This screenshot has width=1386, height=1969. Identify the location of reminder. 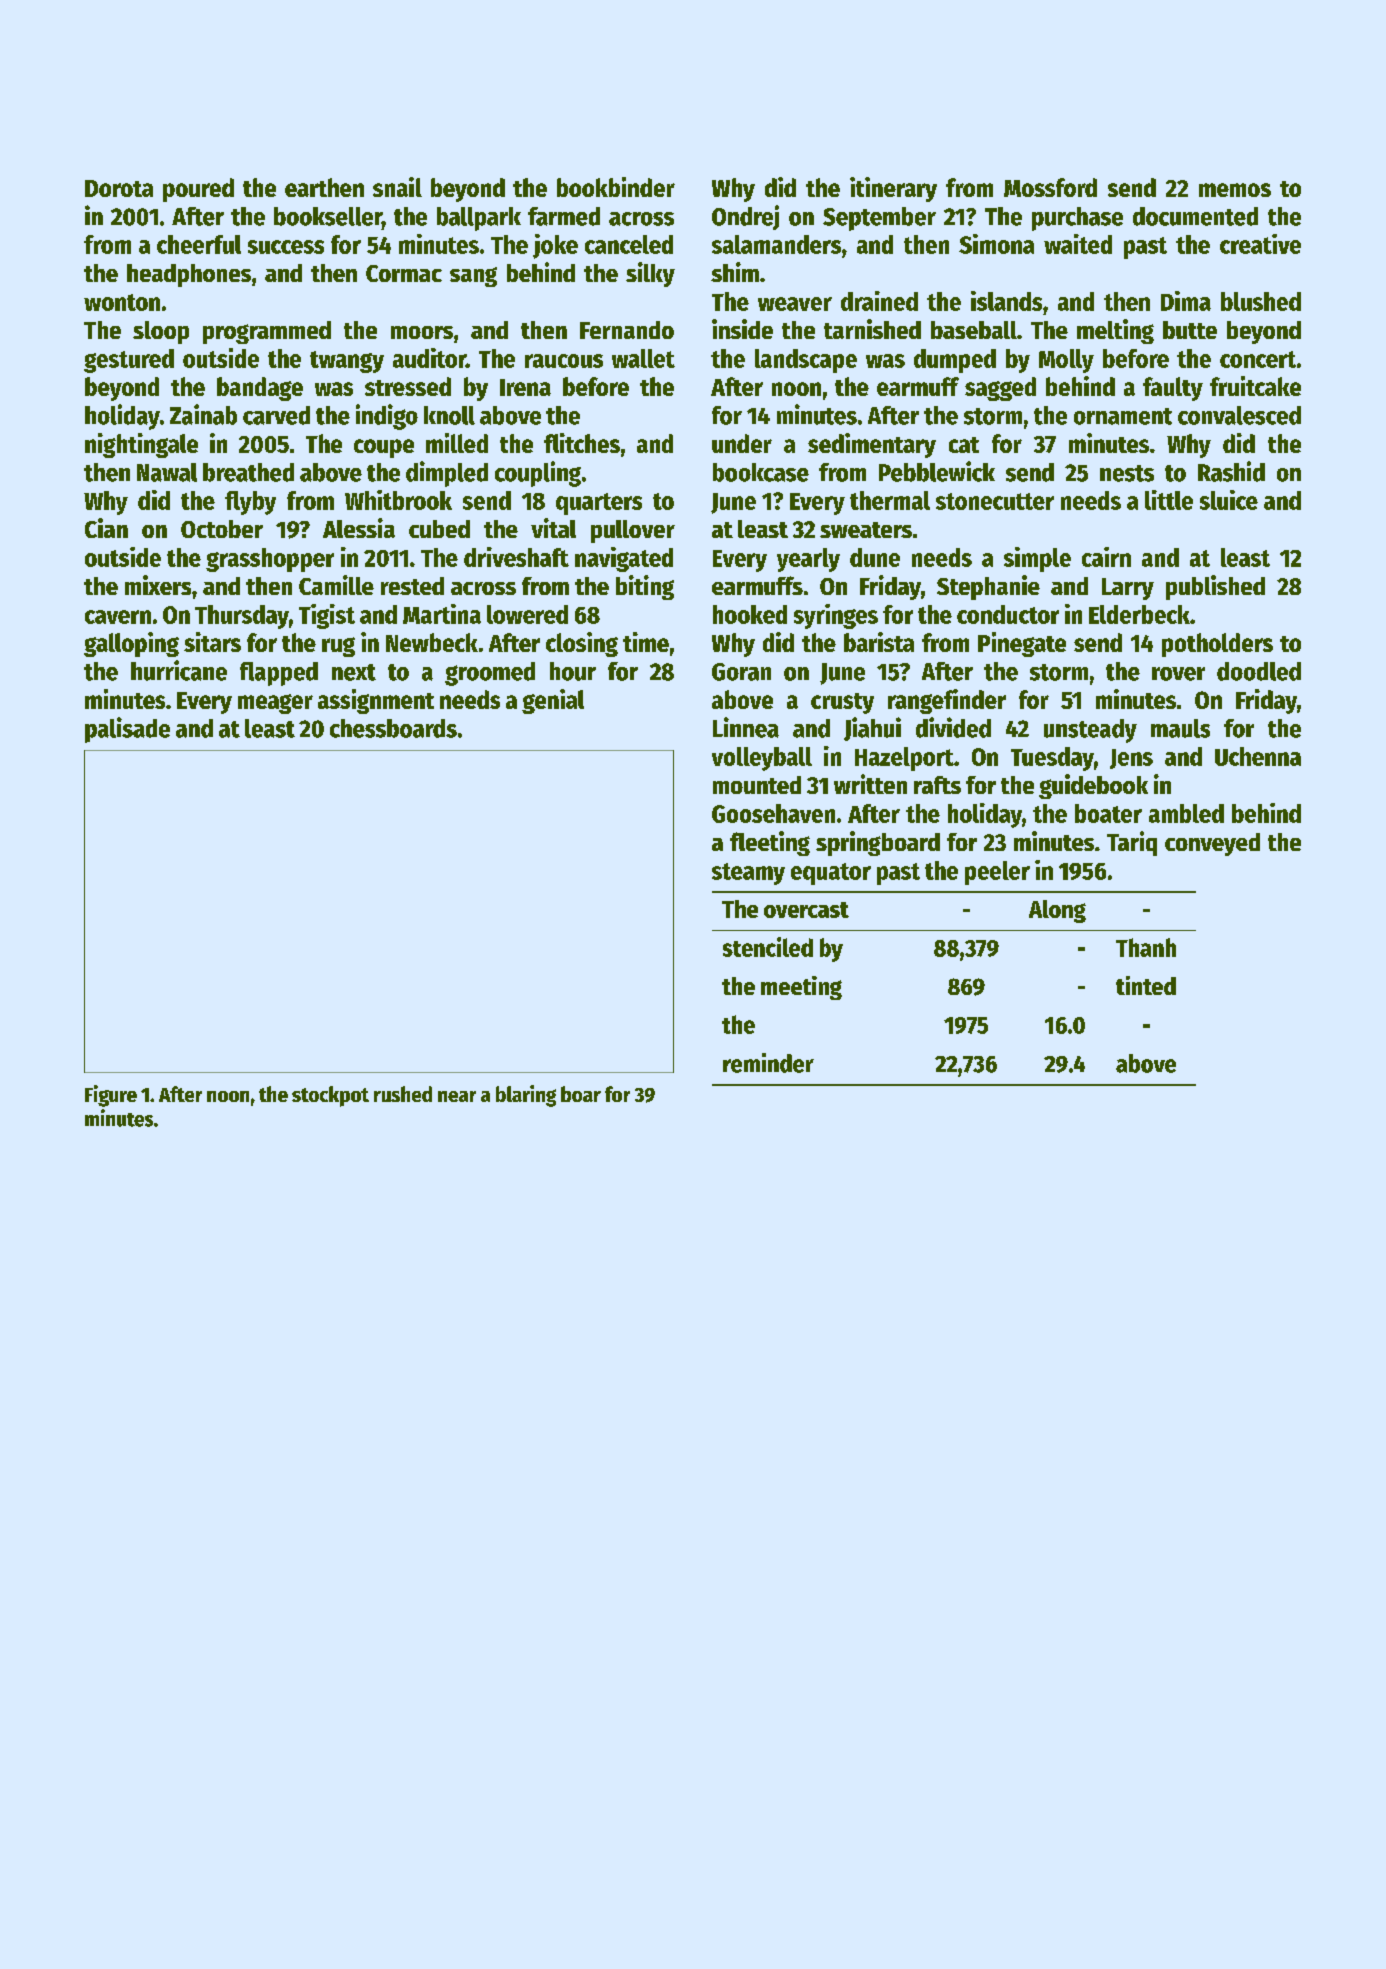
(768, 1063).
